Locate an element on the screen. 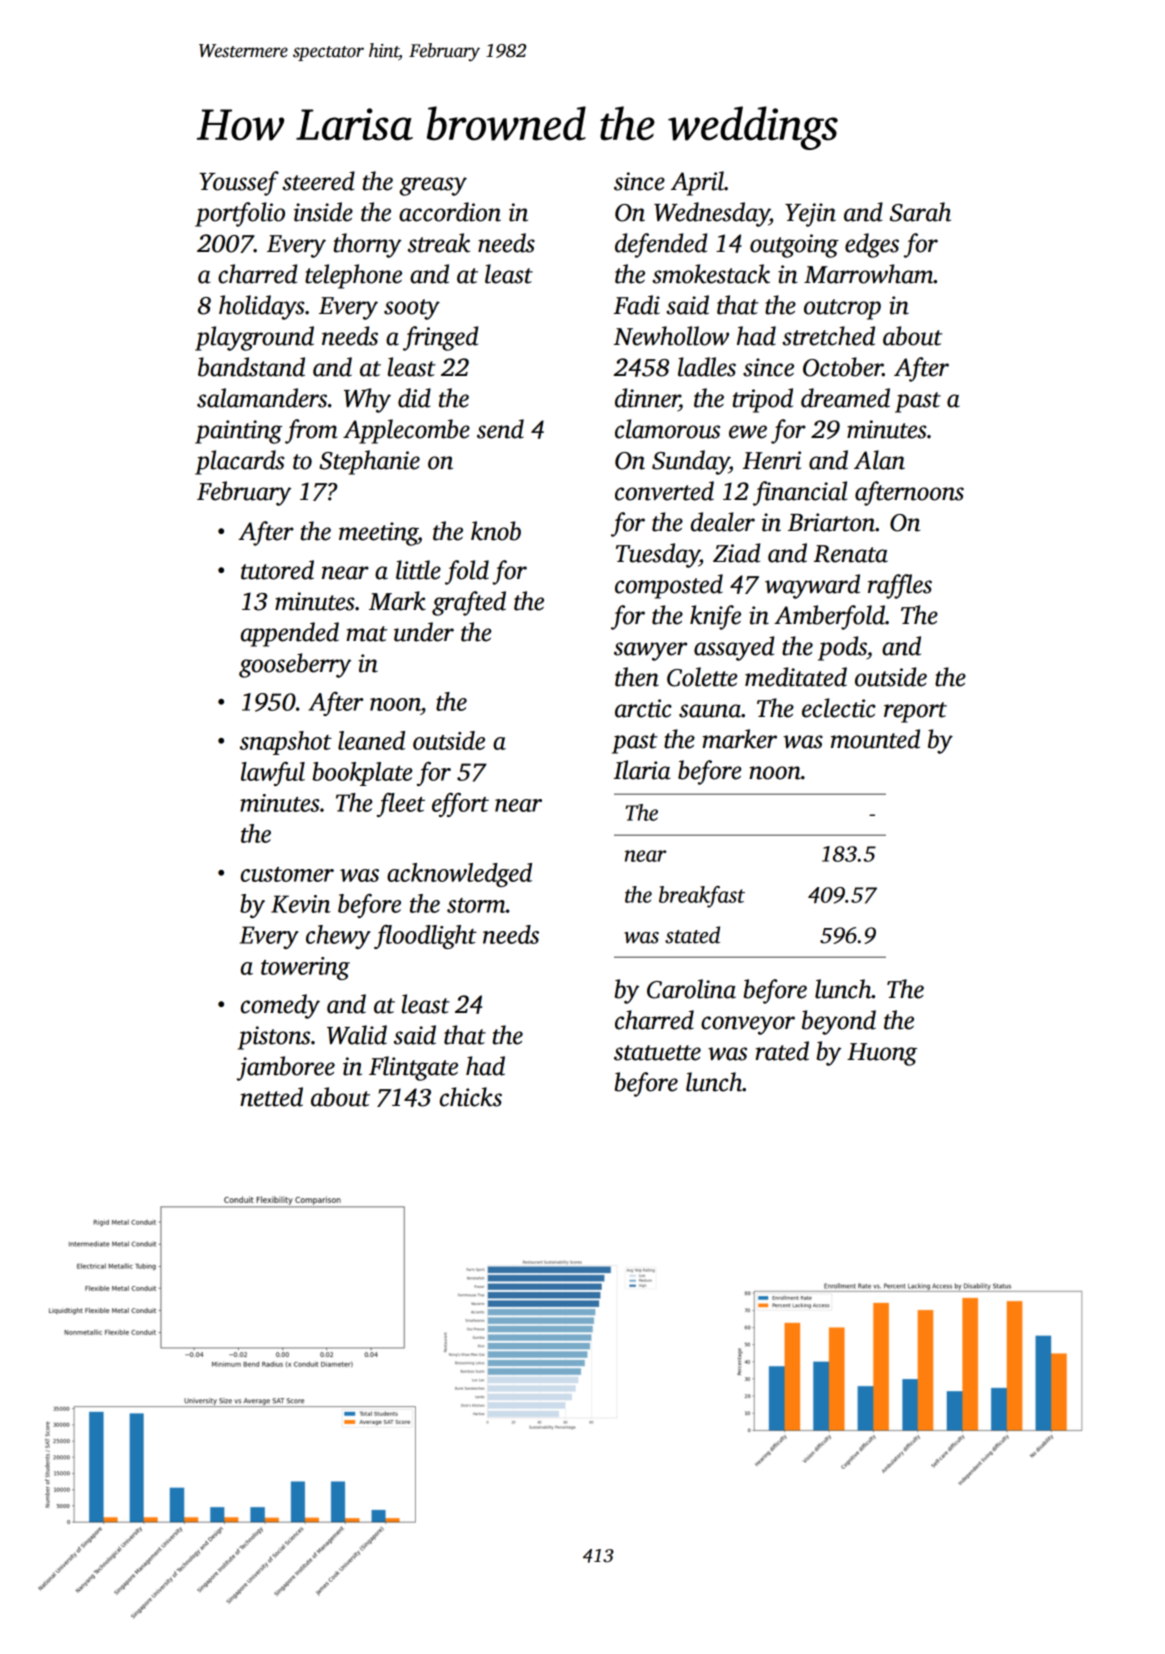  Walid is located at coordinates (357, 1035).
